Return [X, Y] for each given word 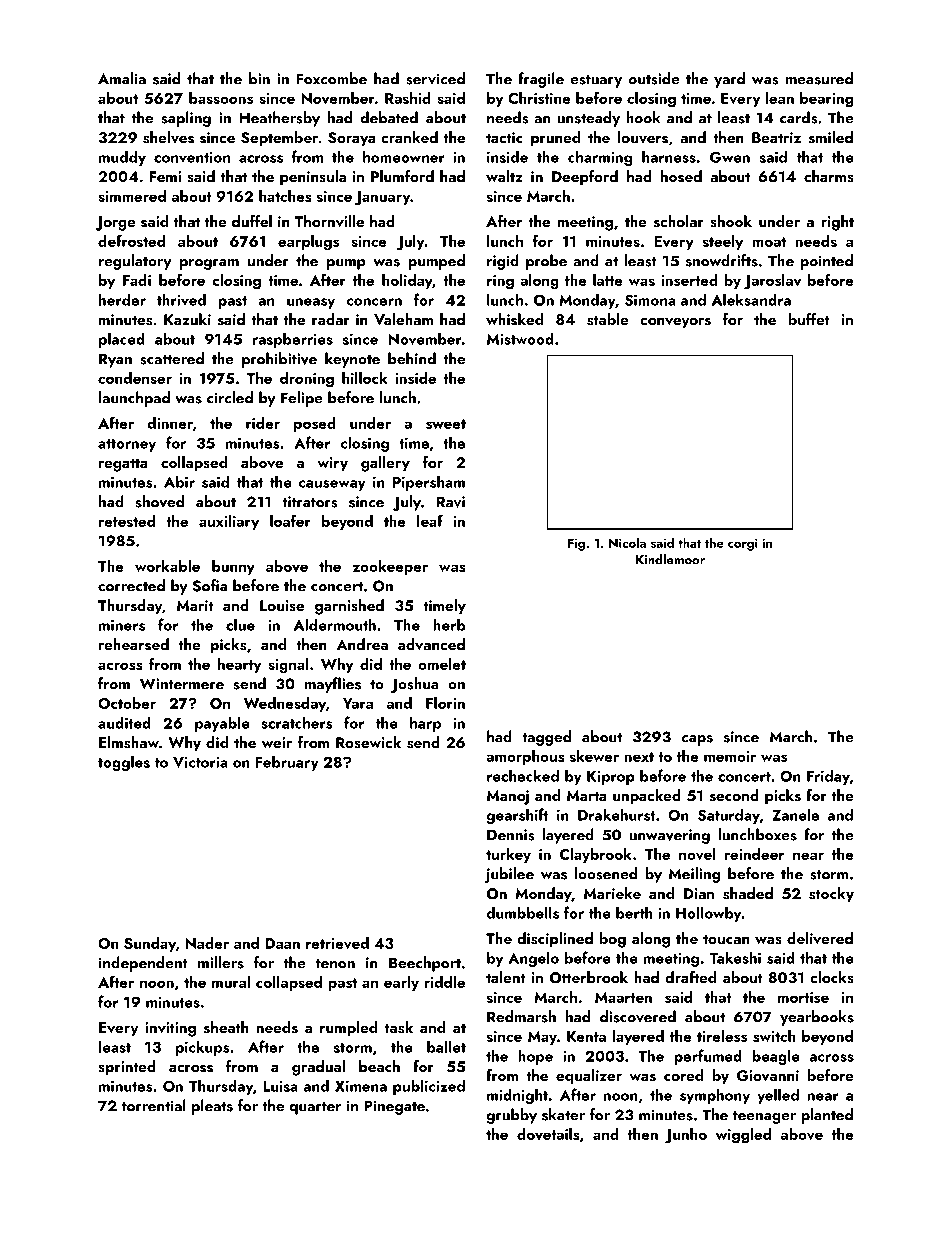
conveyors [675, 323]
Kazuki [187, 319]
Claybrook [596, 855]
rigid [503, 262]
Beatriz [776, 137]
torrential [154, 1105]
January [382, 198]
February [287, 763]
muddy [122, 158]
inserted [689, 280]
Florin [445, 703]
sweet [446, 424]
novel [697, 854]
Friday [828, 777]
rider [263, 423]
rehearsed [134, 644]
